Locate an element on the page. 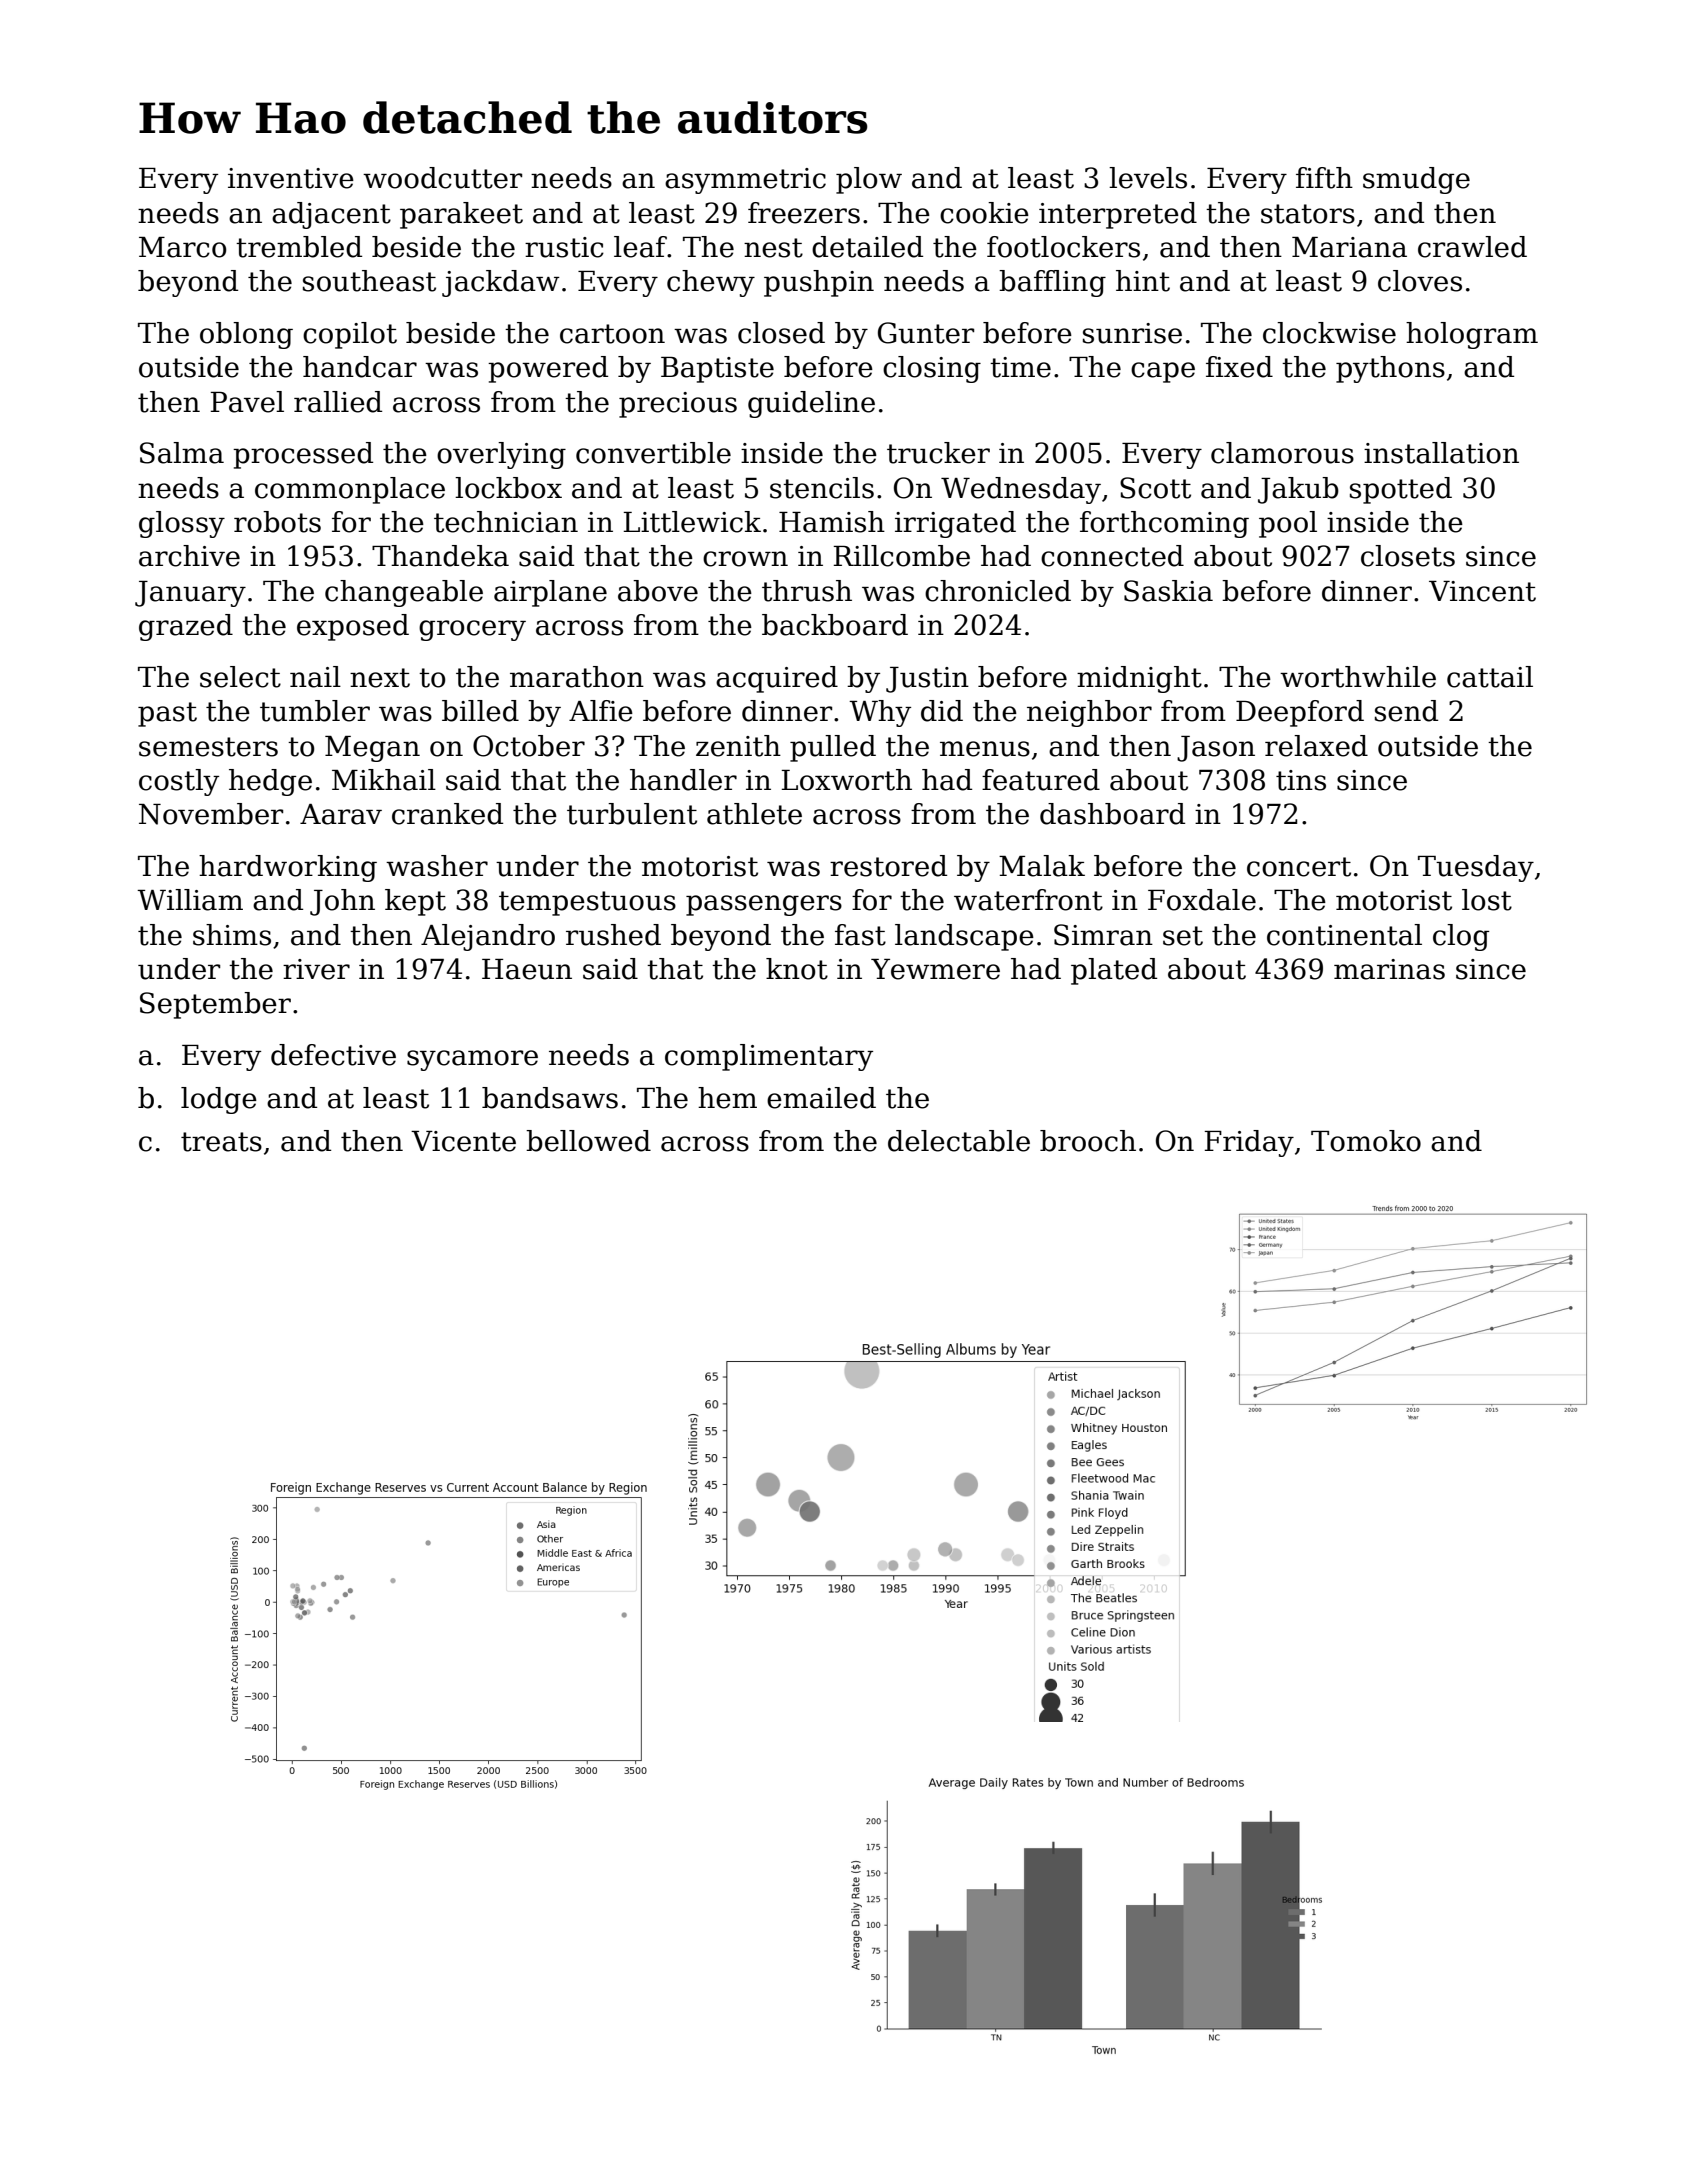  Tomoko is located at coordinates (1366, 1141).
